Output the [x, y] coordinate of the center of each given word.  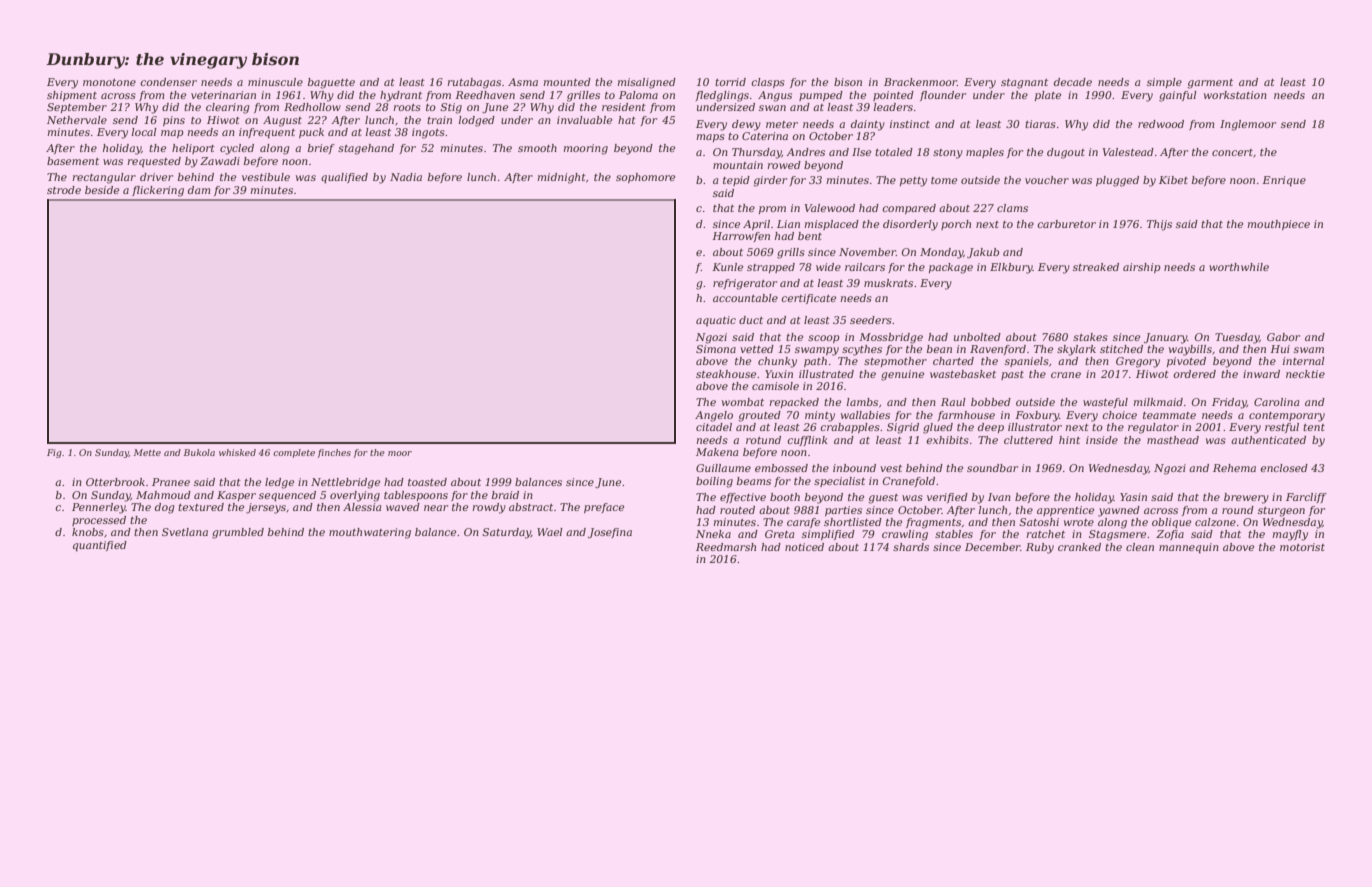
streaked [1096, 267]
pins [174, 121]
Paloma [638, 95]
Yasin [1133, 497]
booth [785, 497]
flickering [158, 191]
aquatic [716, 321]
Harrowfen [741, 237]
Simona [716, 349]
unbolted [977, 337]
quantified [100, 546]
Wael [550, 532]
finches [334, 453]
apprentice [1065, 511]
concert [1232, 152]
